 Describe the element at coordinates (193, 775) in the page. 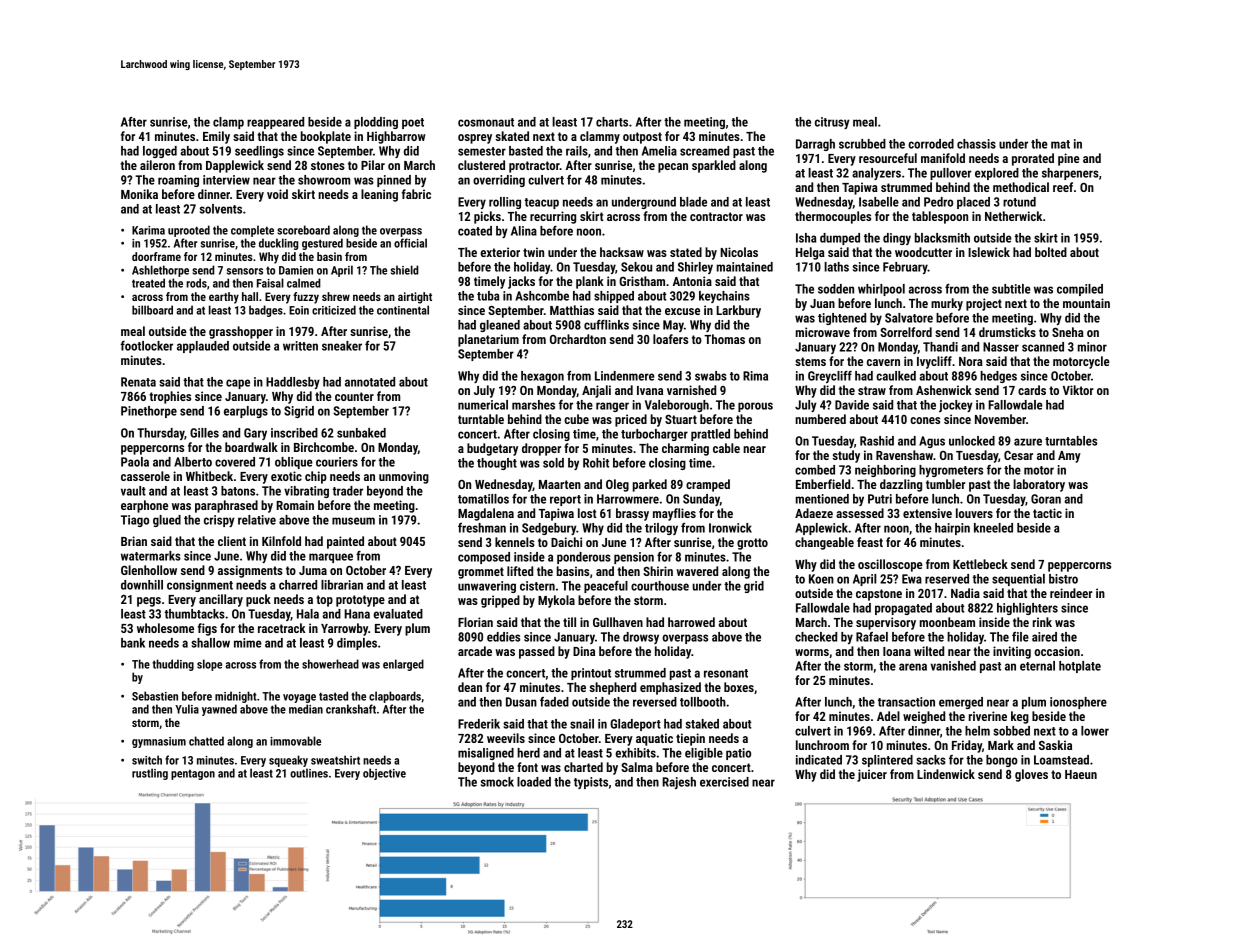

I see `pentagon` at that location.
